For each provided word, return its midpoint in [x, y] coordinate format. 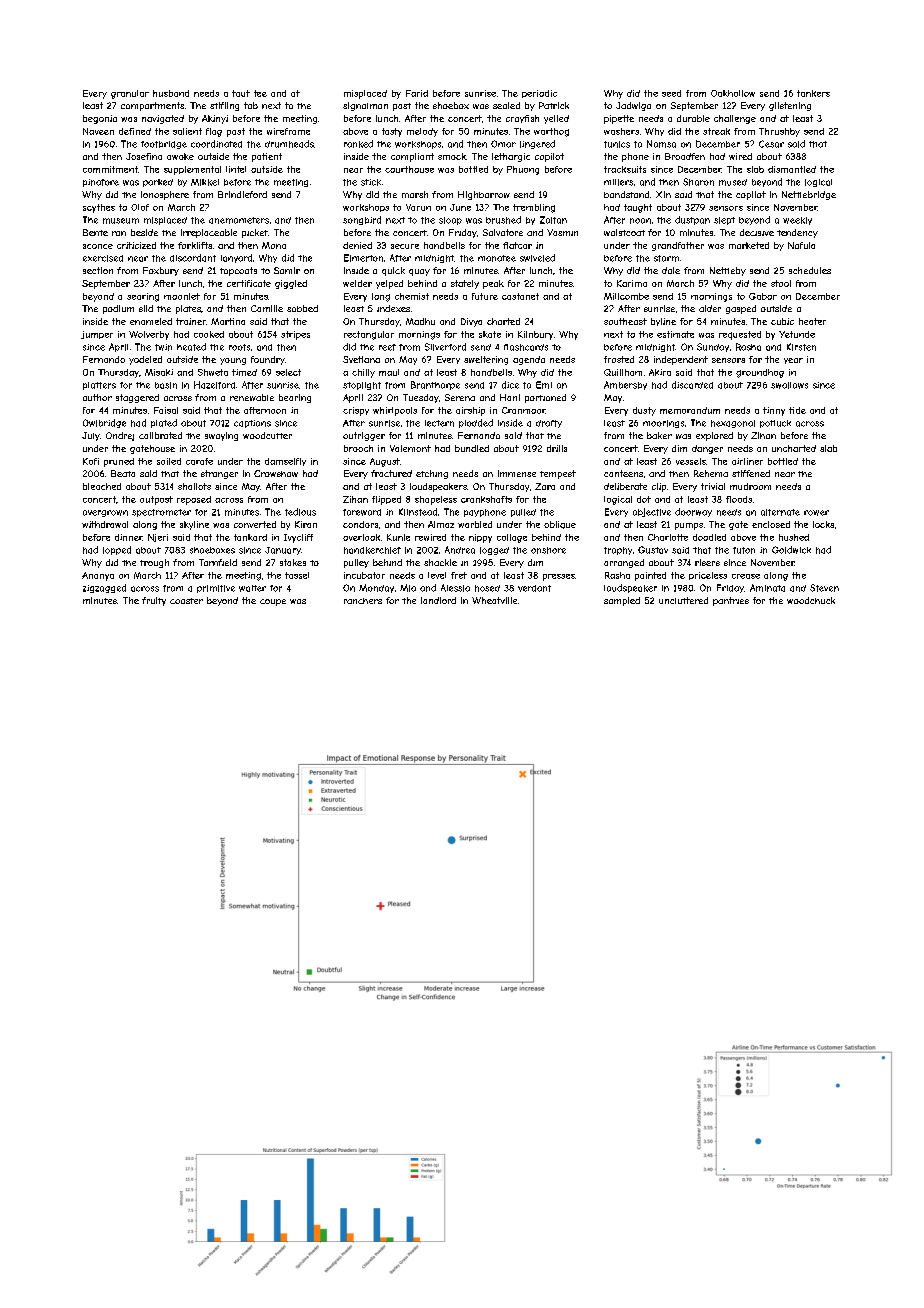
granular [130, 94]
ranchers [363, 601]
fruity [154, 601]
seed [671, 93]
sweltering [486, 360]
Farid [417, 93]
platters [99, 386]
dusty [644, 411]
